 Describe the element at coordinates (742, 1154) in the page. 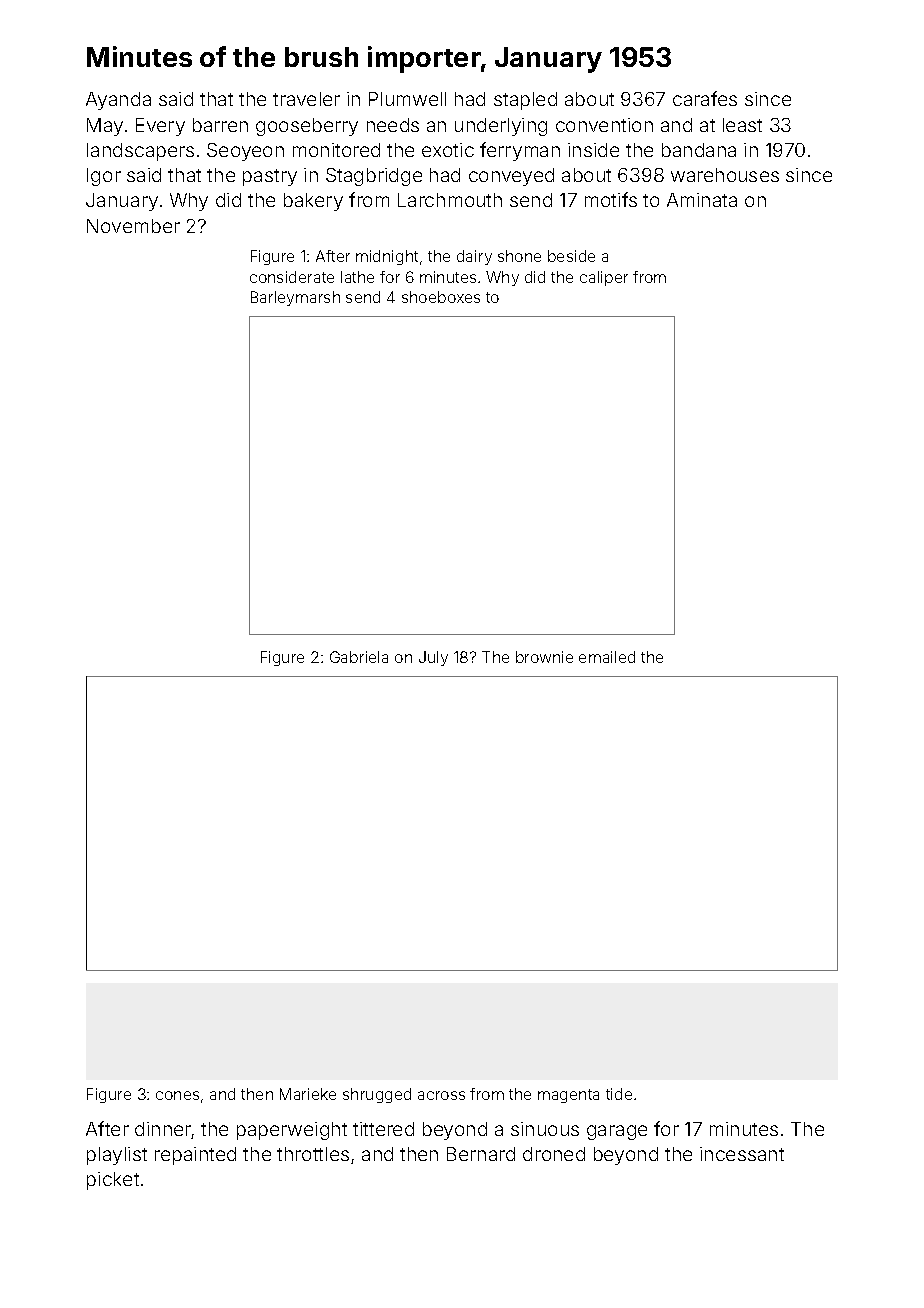

I see `incessant` at that location.
